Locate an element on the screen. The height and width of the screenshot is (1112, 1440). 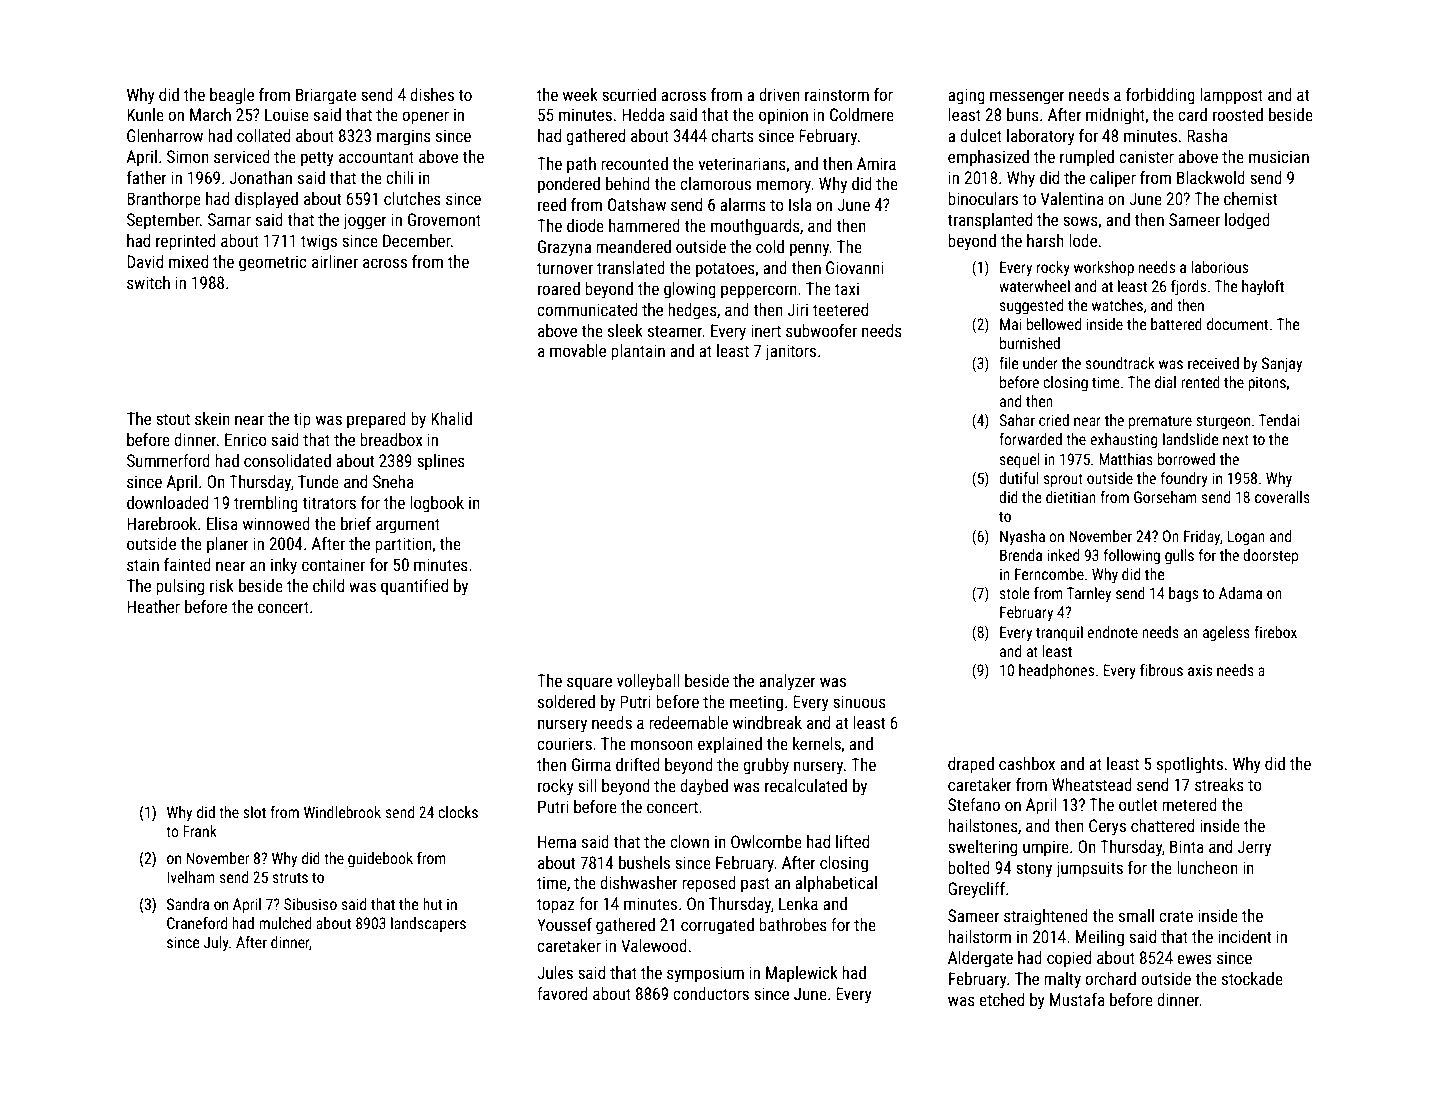
rainstorm is located at coordinates (837, 94).
